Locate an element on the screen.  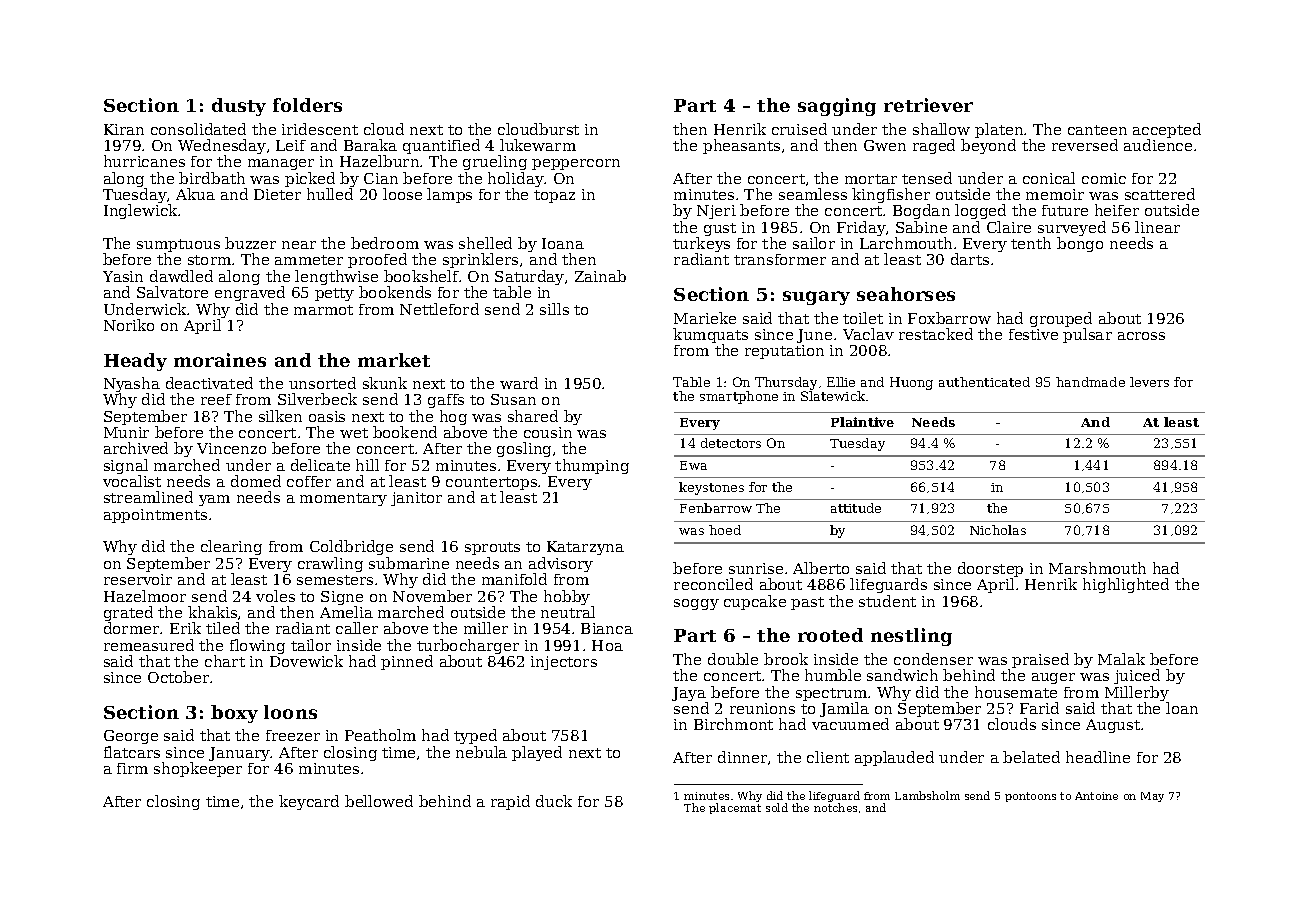
November is located at coordinates (432, 596).
